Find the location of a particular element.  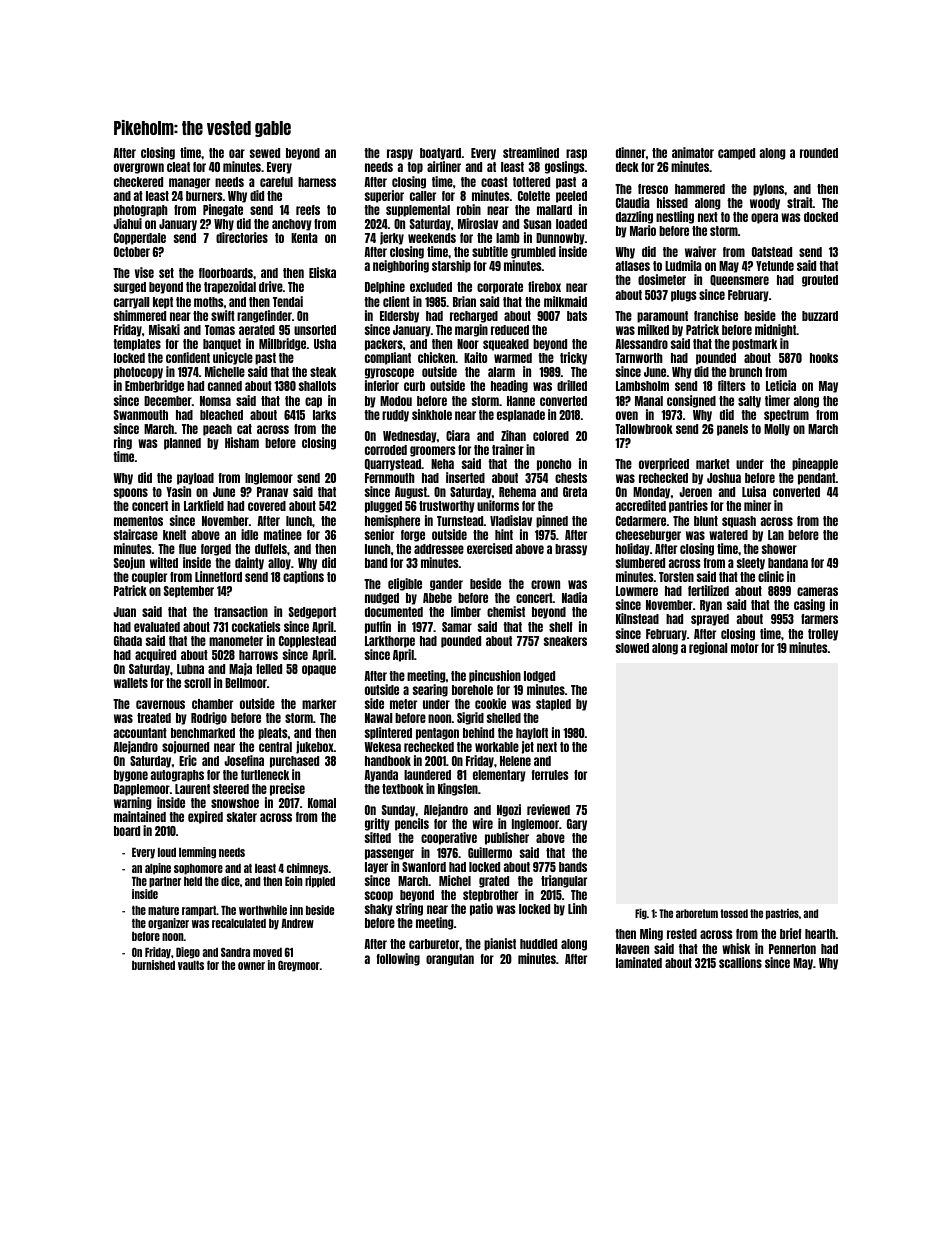

vise is located at coordinates (144, 272).
